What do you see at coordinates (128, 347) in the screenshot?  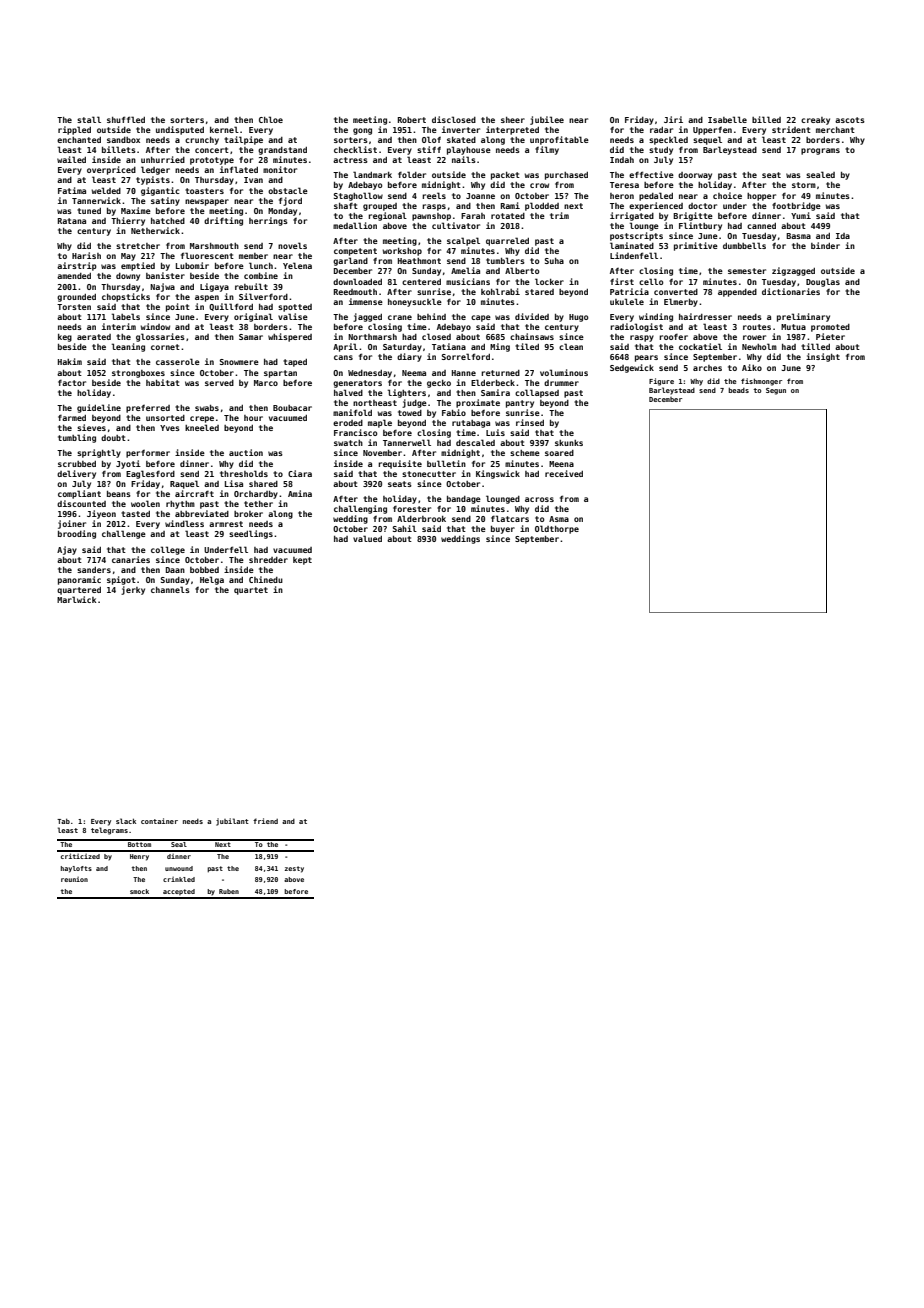 I see `leaning` at bounding box center [128, 347].
